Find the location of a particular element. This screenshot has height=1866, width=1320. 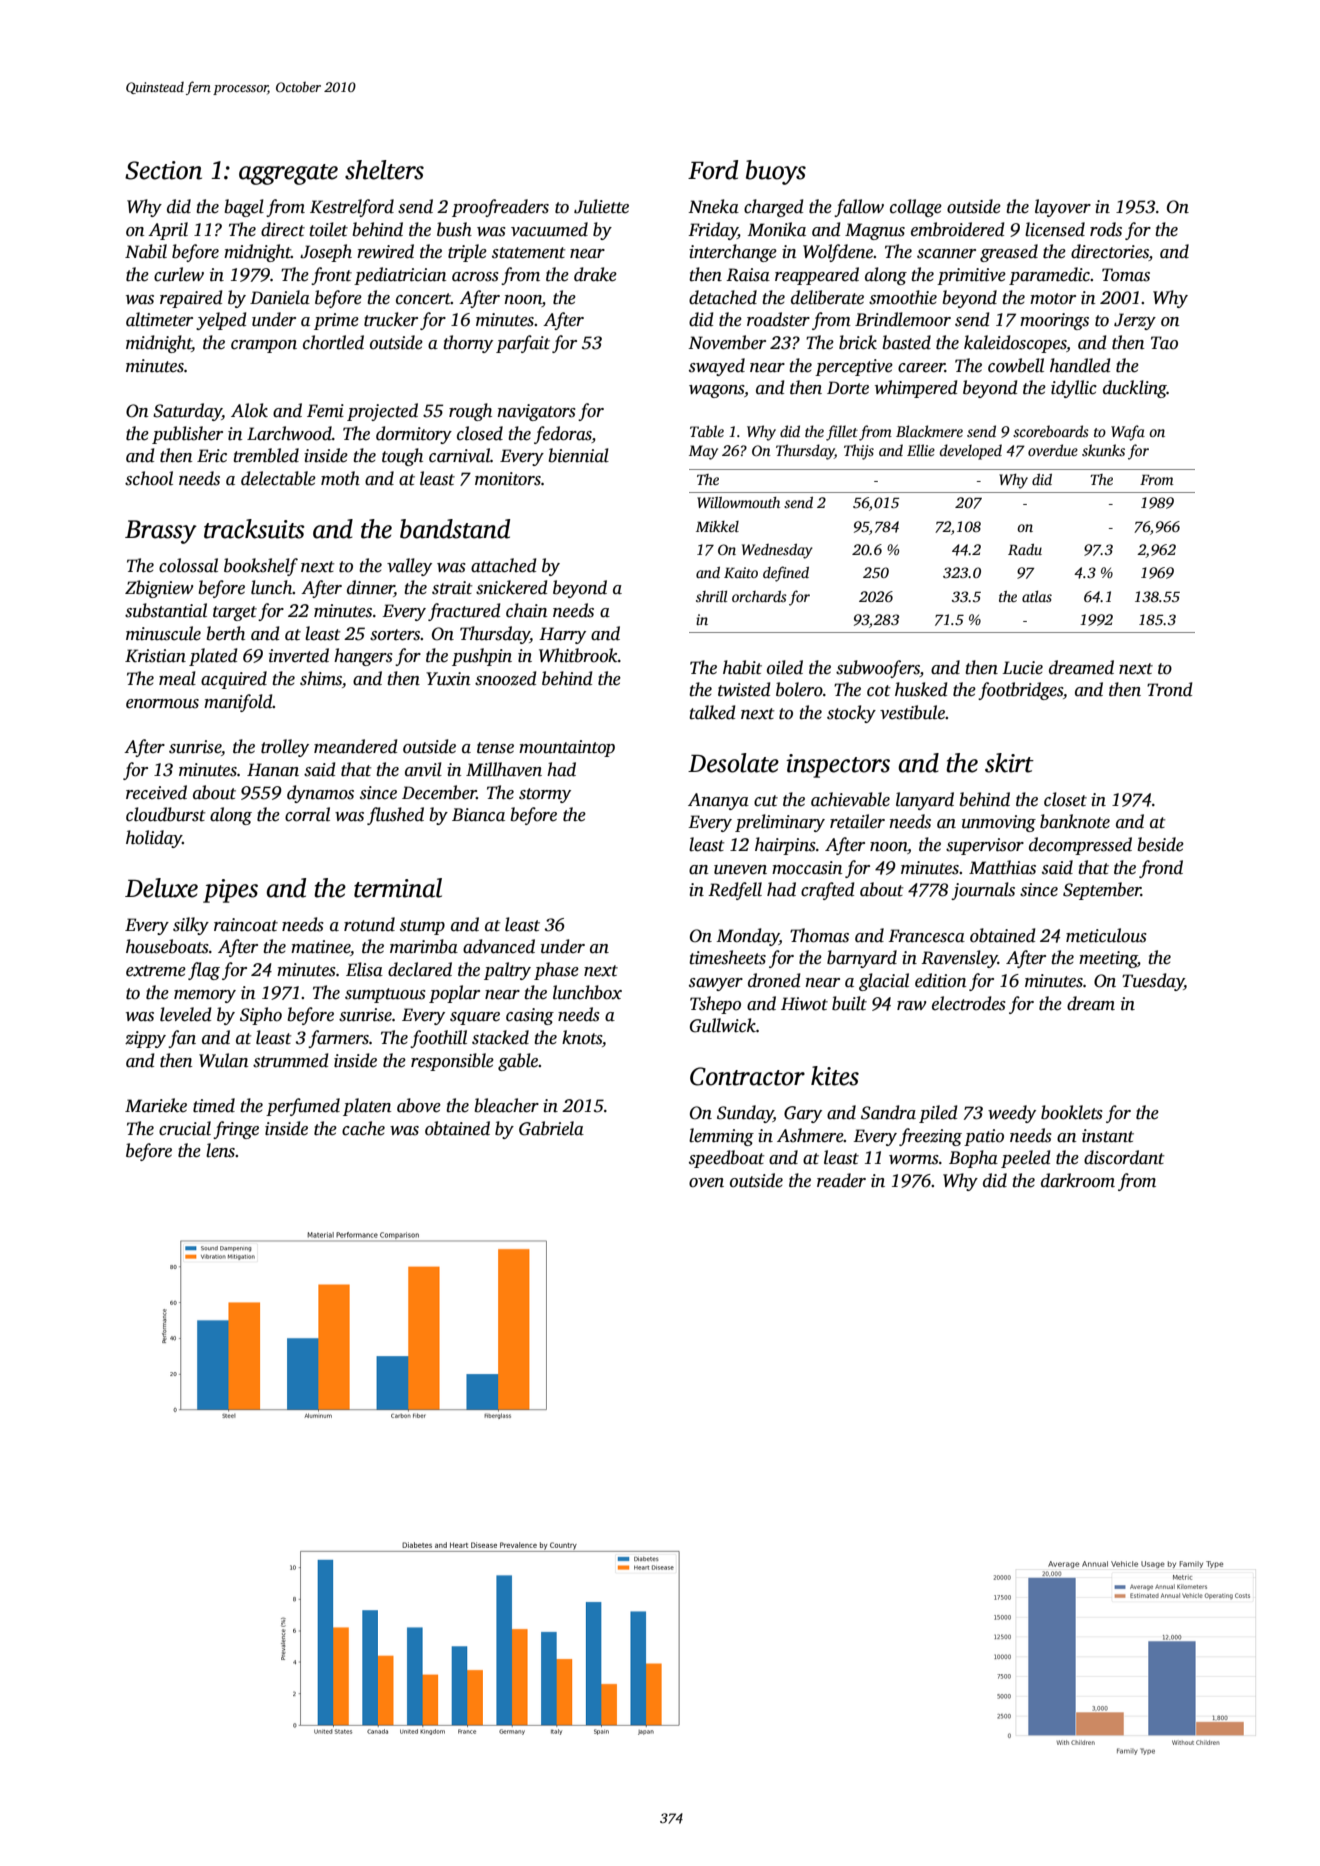

shelters is located at coordinates (384, 170).
